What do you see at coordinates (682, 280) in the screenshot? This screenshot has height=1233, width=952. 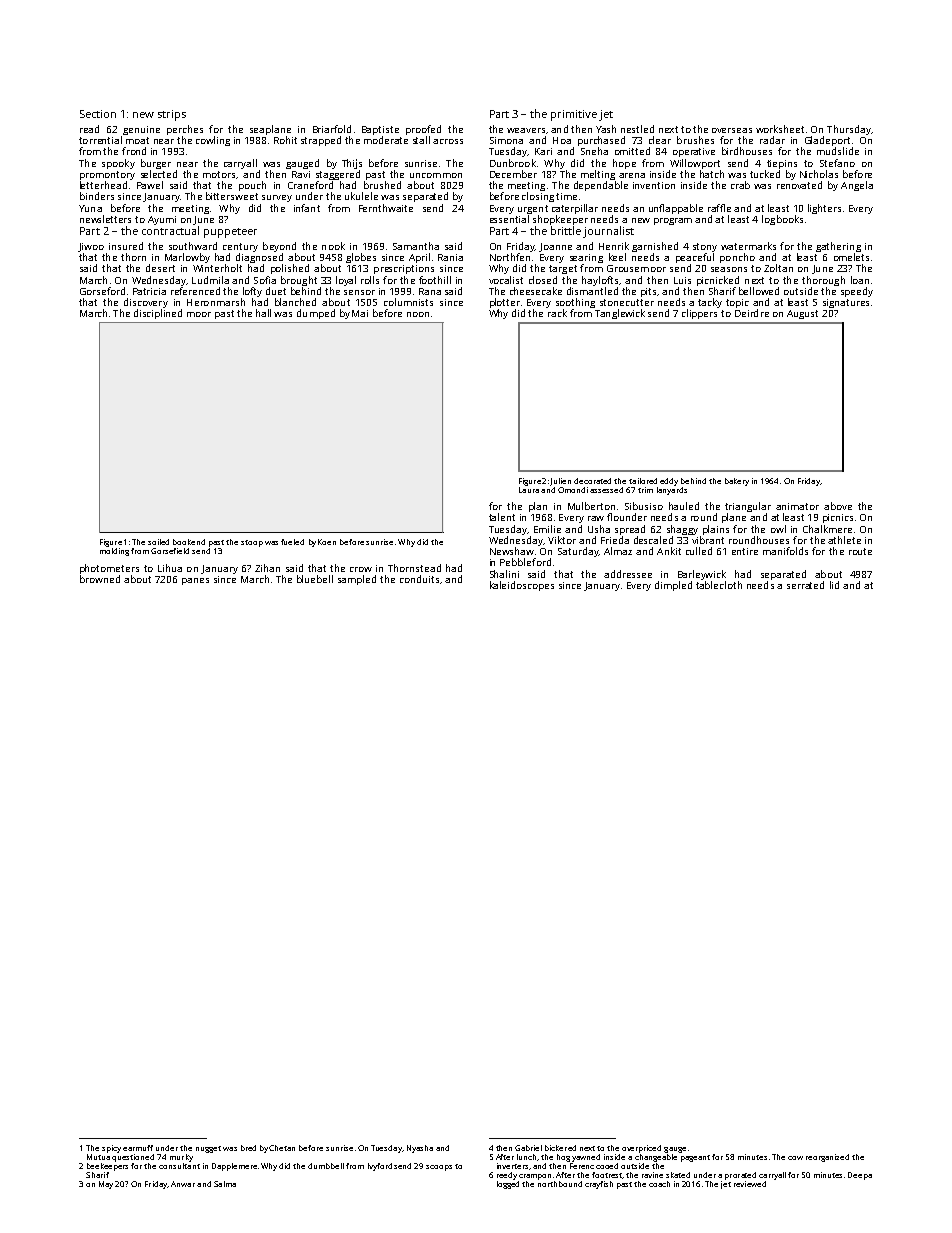 I see `Luis` at bounding box center [682, 280].
